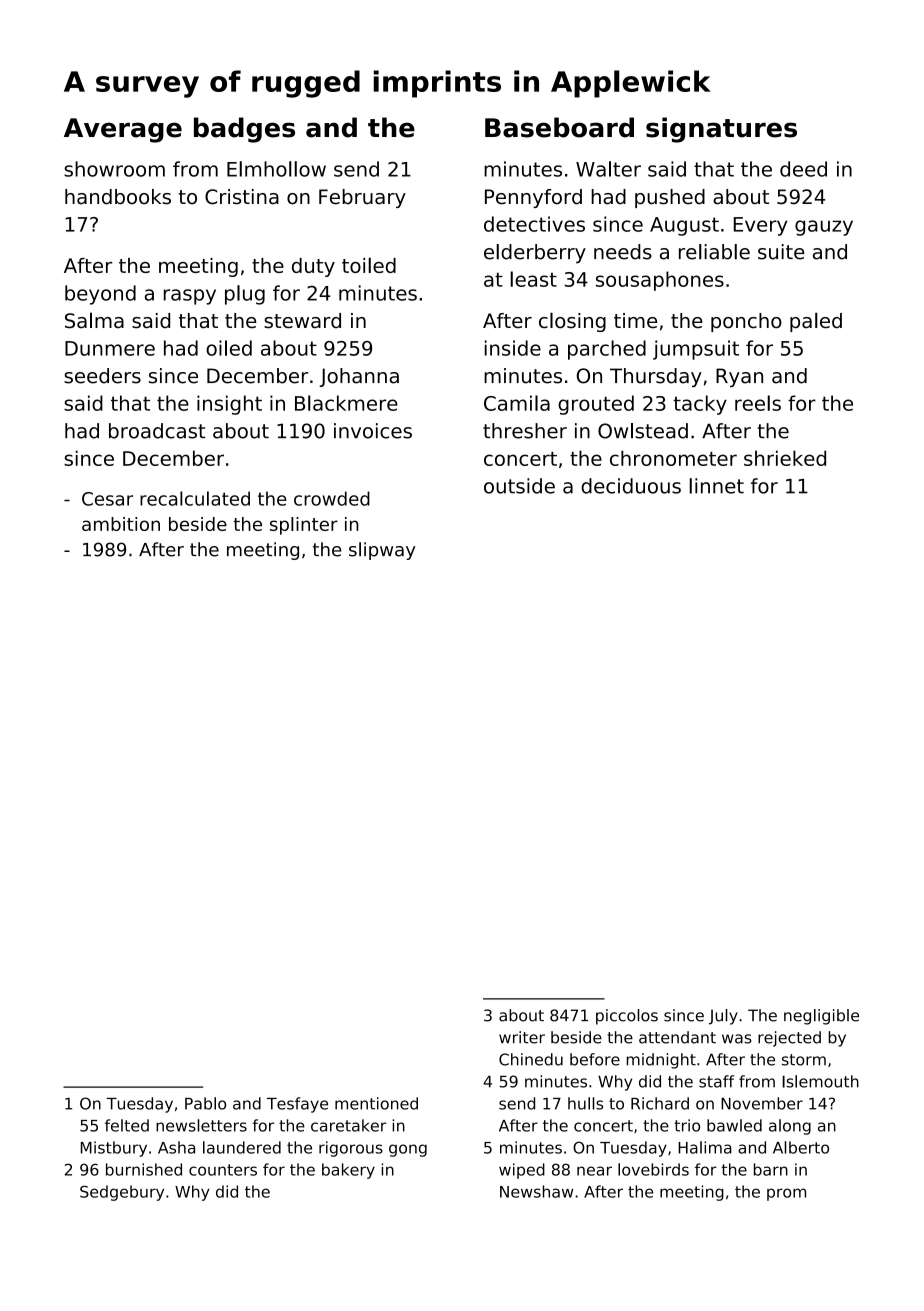 This page has height=1311, width=924. Describe the element at coordinates (107, 499) in the page. I see `Cesar` at that location.
